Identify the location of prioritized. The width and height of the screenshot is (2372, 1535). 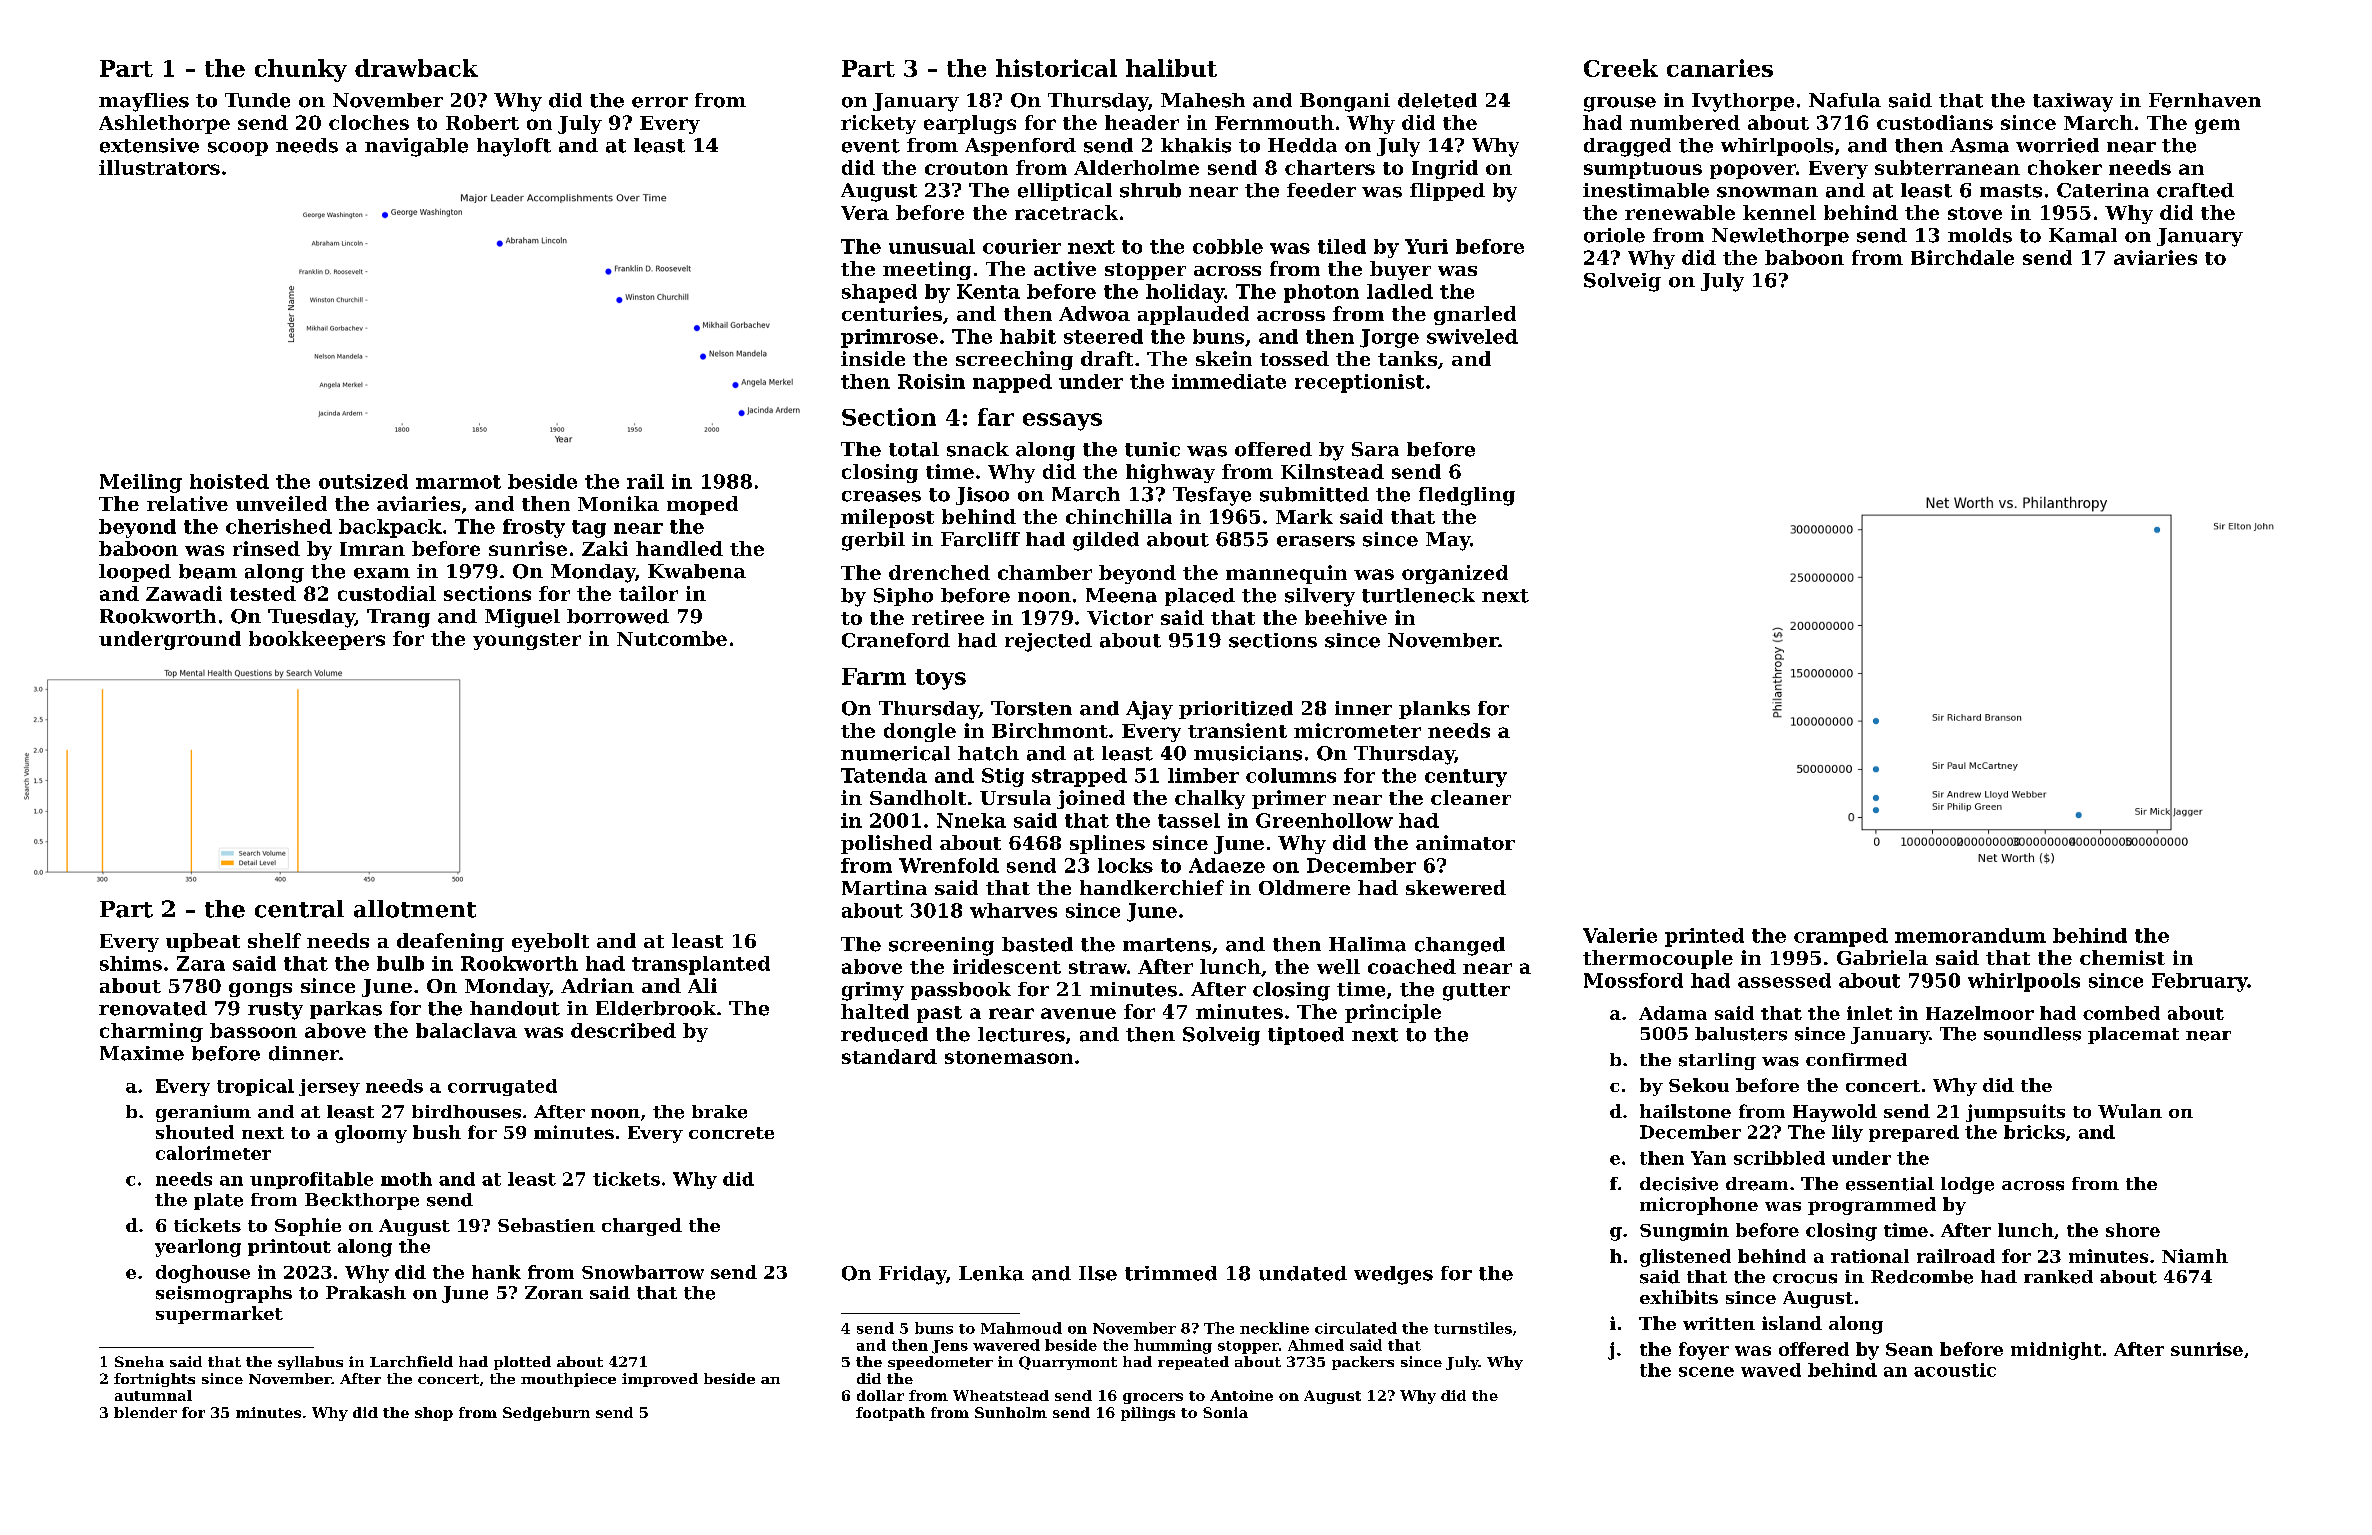
(1236, 710).
